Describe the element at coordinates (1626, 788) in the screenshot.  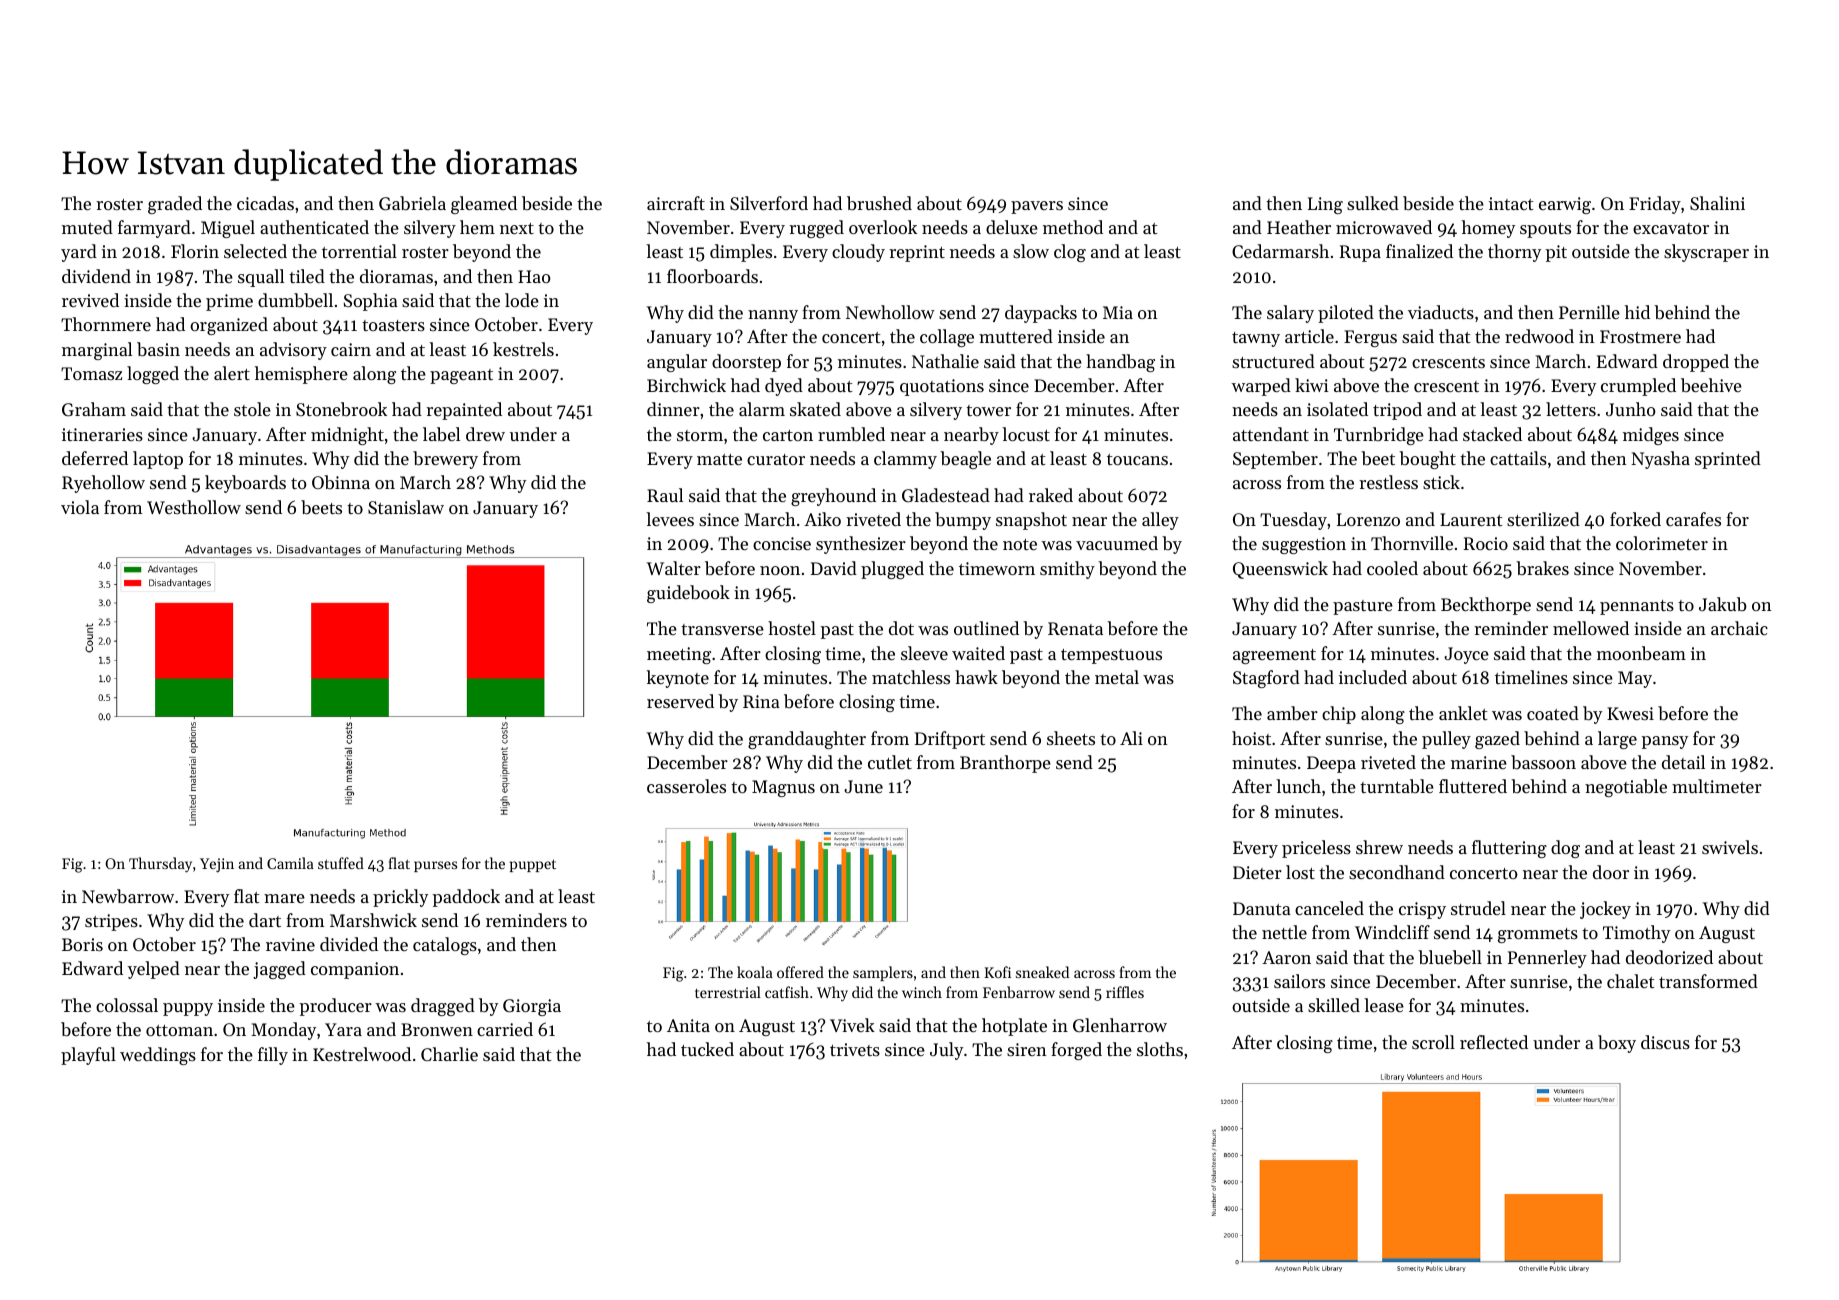
I see `negotiable` at that location.
